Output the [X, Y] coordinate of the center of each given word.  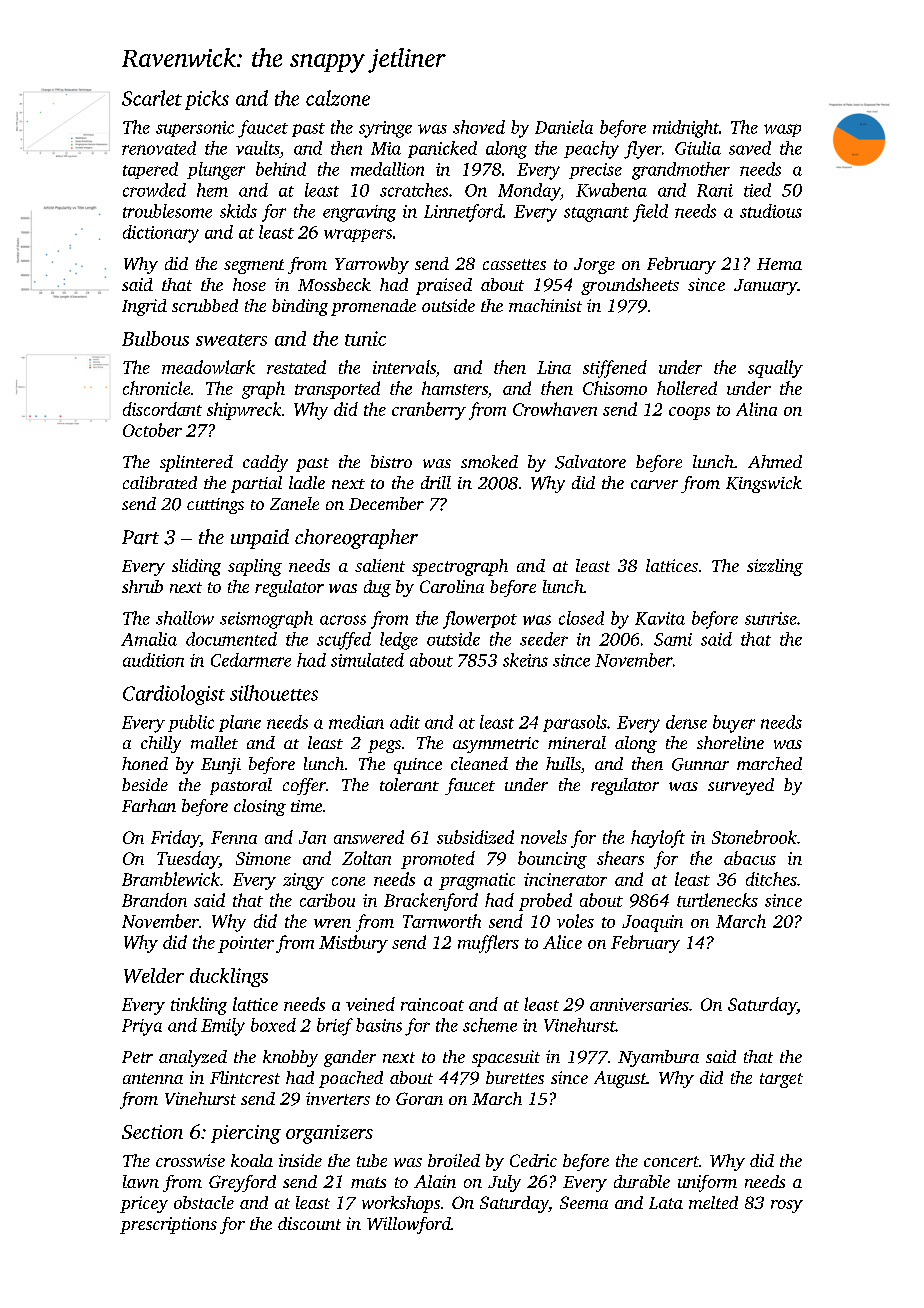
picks [207, 100]
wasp [782, 130]
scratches [414, 190]
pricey [144, 1204]
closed [581, 618]
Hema [779, 264]
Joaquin [652, 923]
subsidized [475, 837]
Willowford [409, 1225]
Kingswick [764, 484]
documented [231, 639]
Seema [584, 1202]
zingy [303, 881]
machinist [545, 305]
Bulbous [155, 338]
